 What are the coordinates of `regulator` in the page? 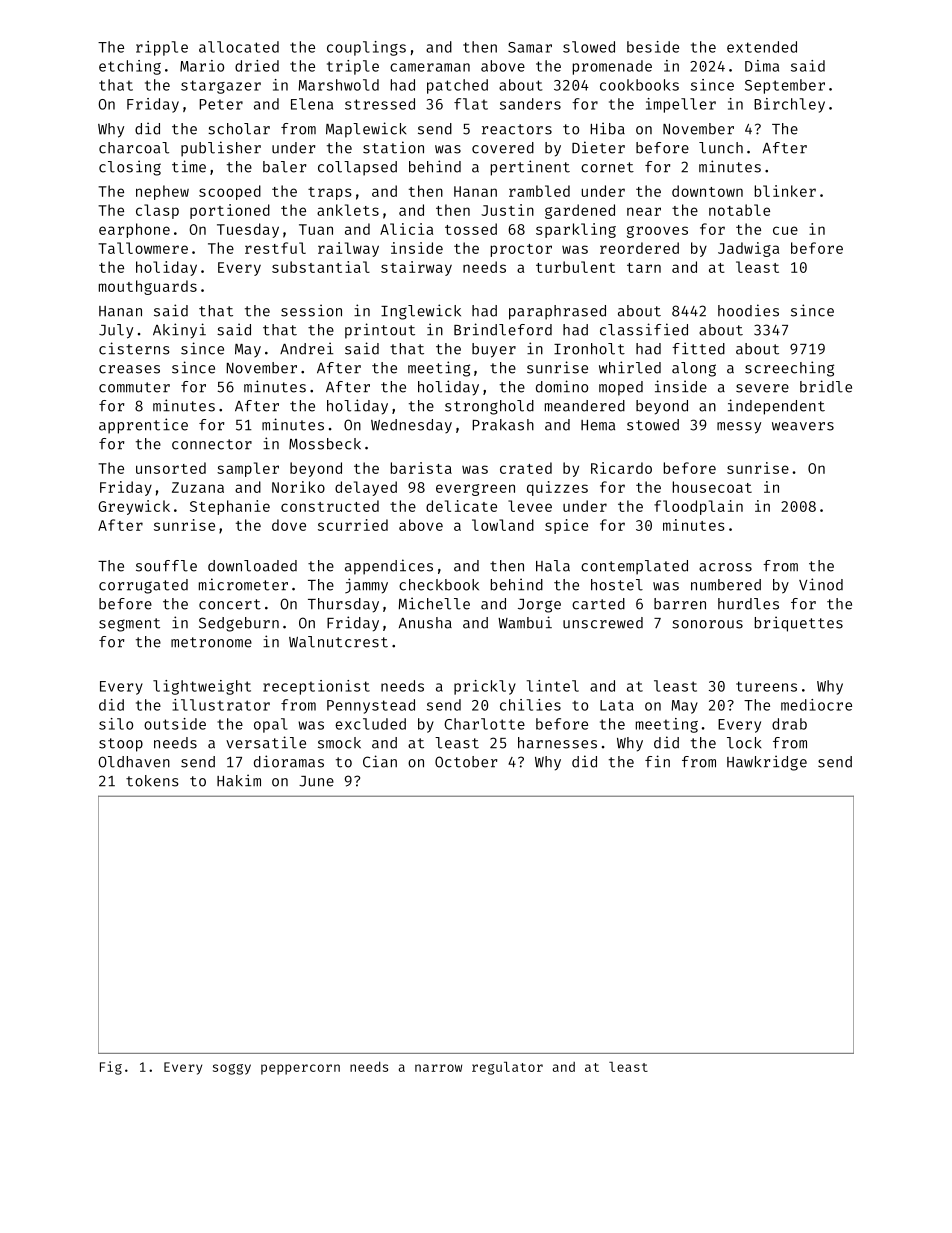 It's located at (507, 1068).
